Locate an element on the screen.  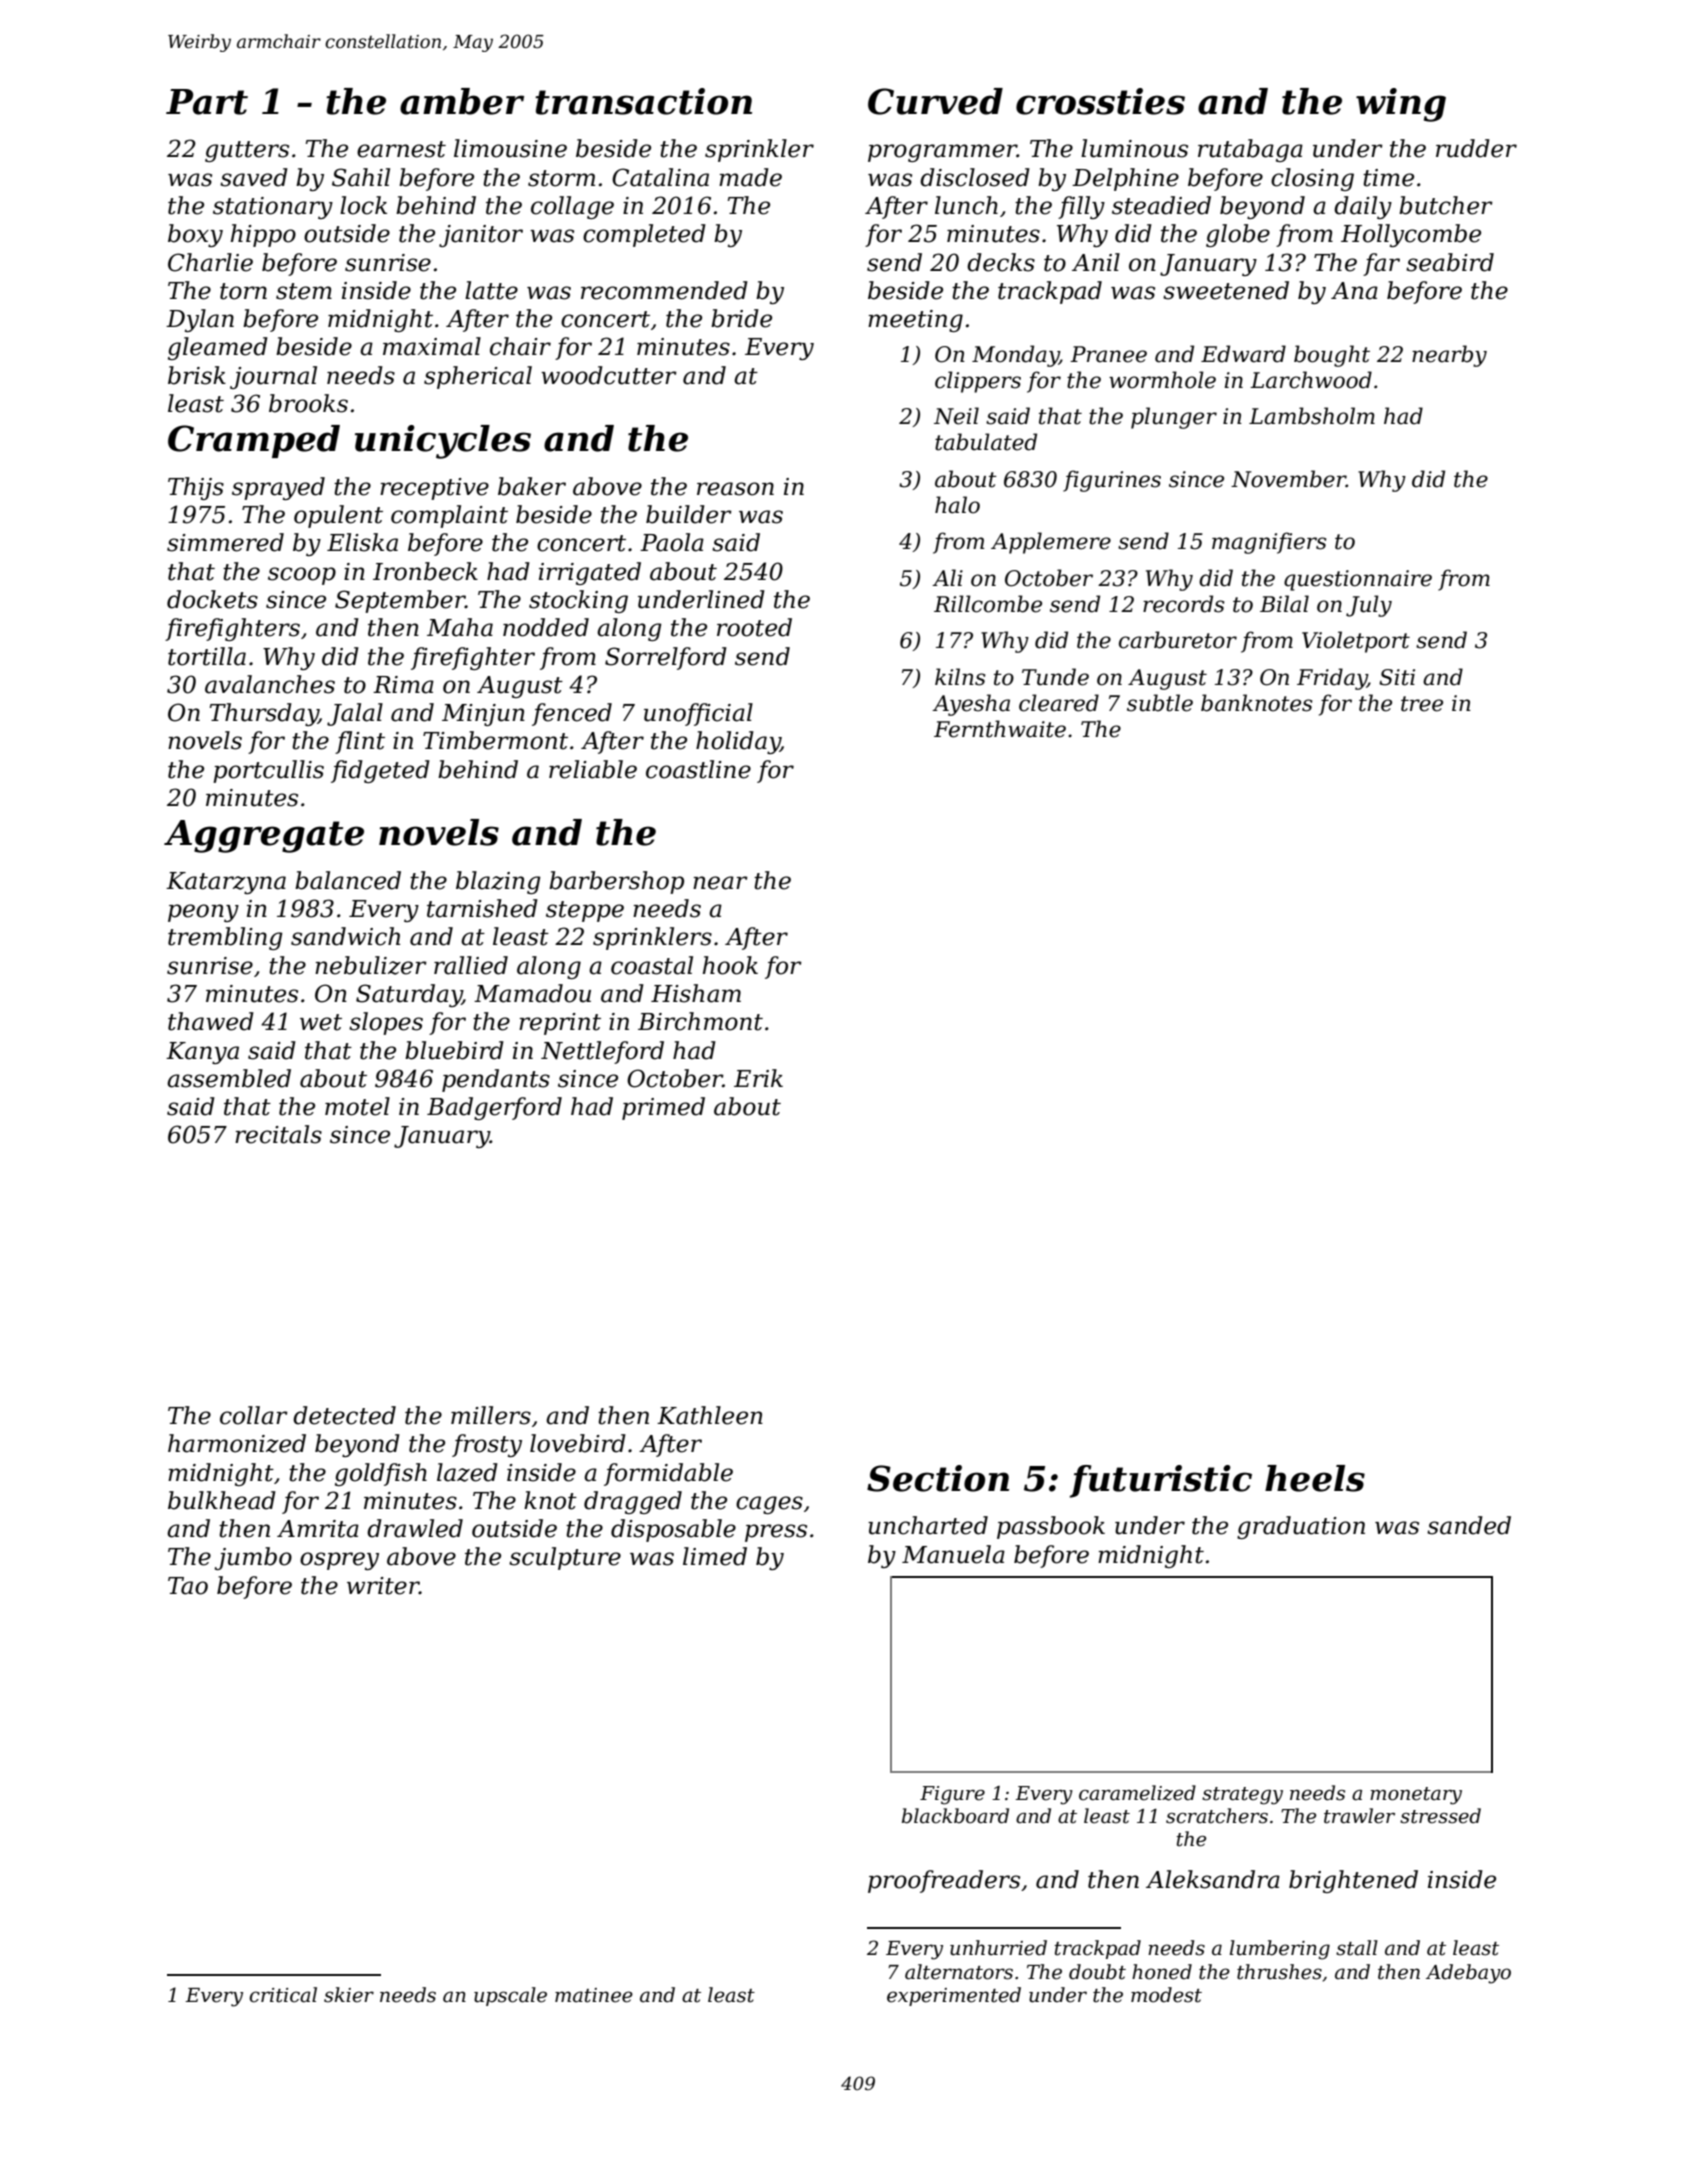
primed is located at coordinates (663, 1108).
